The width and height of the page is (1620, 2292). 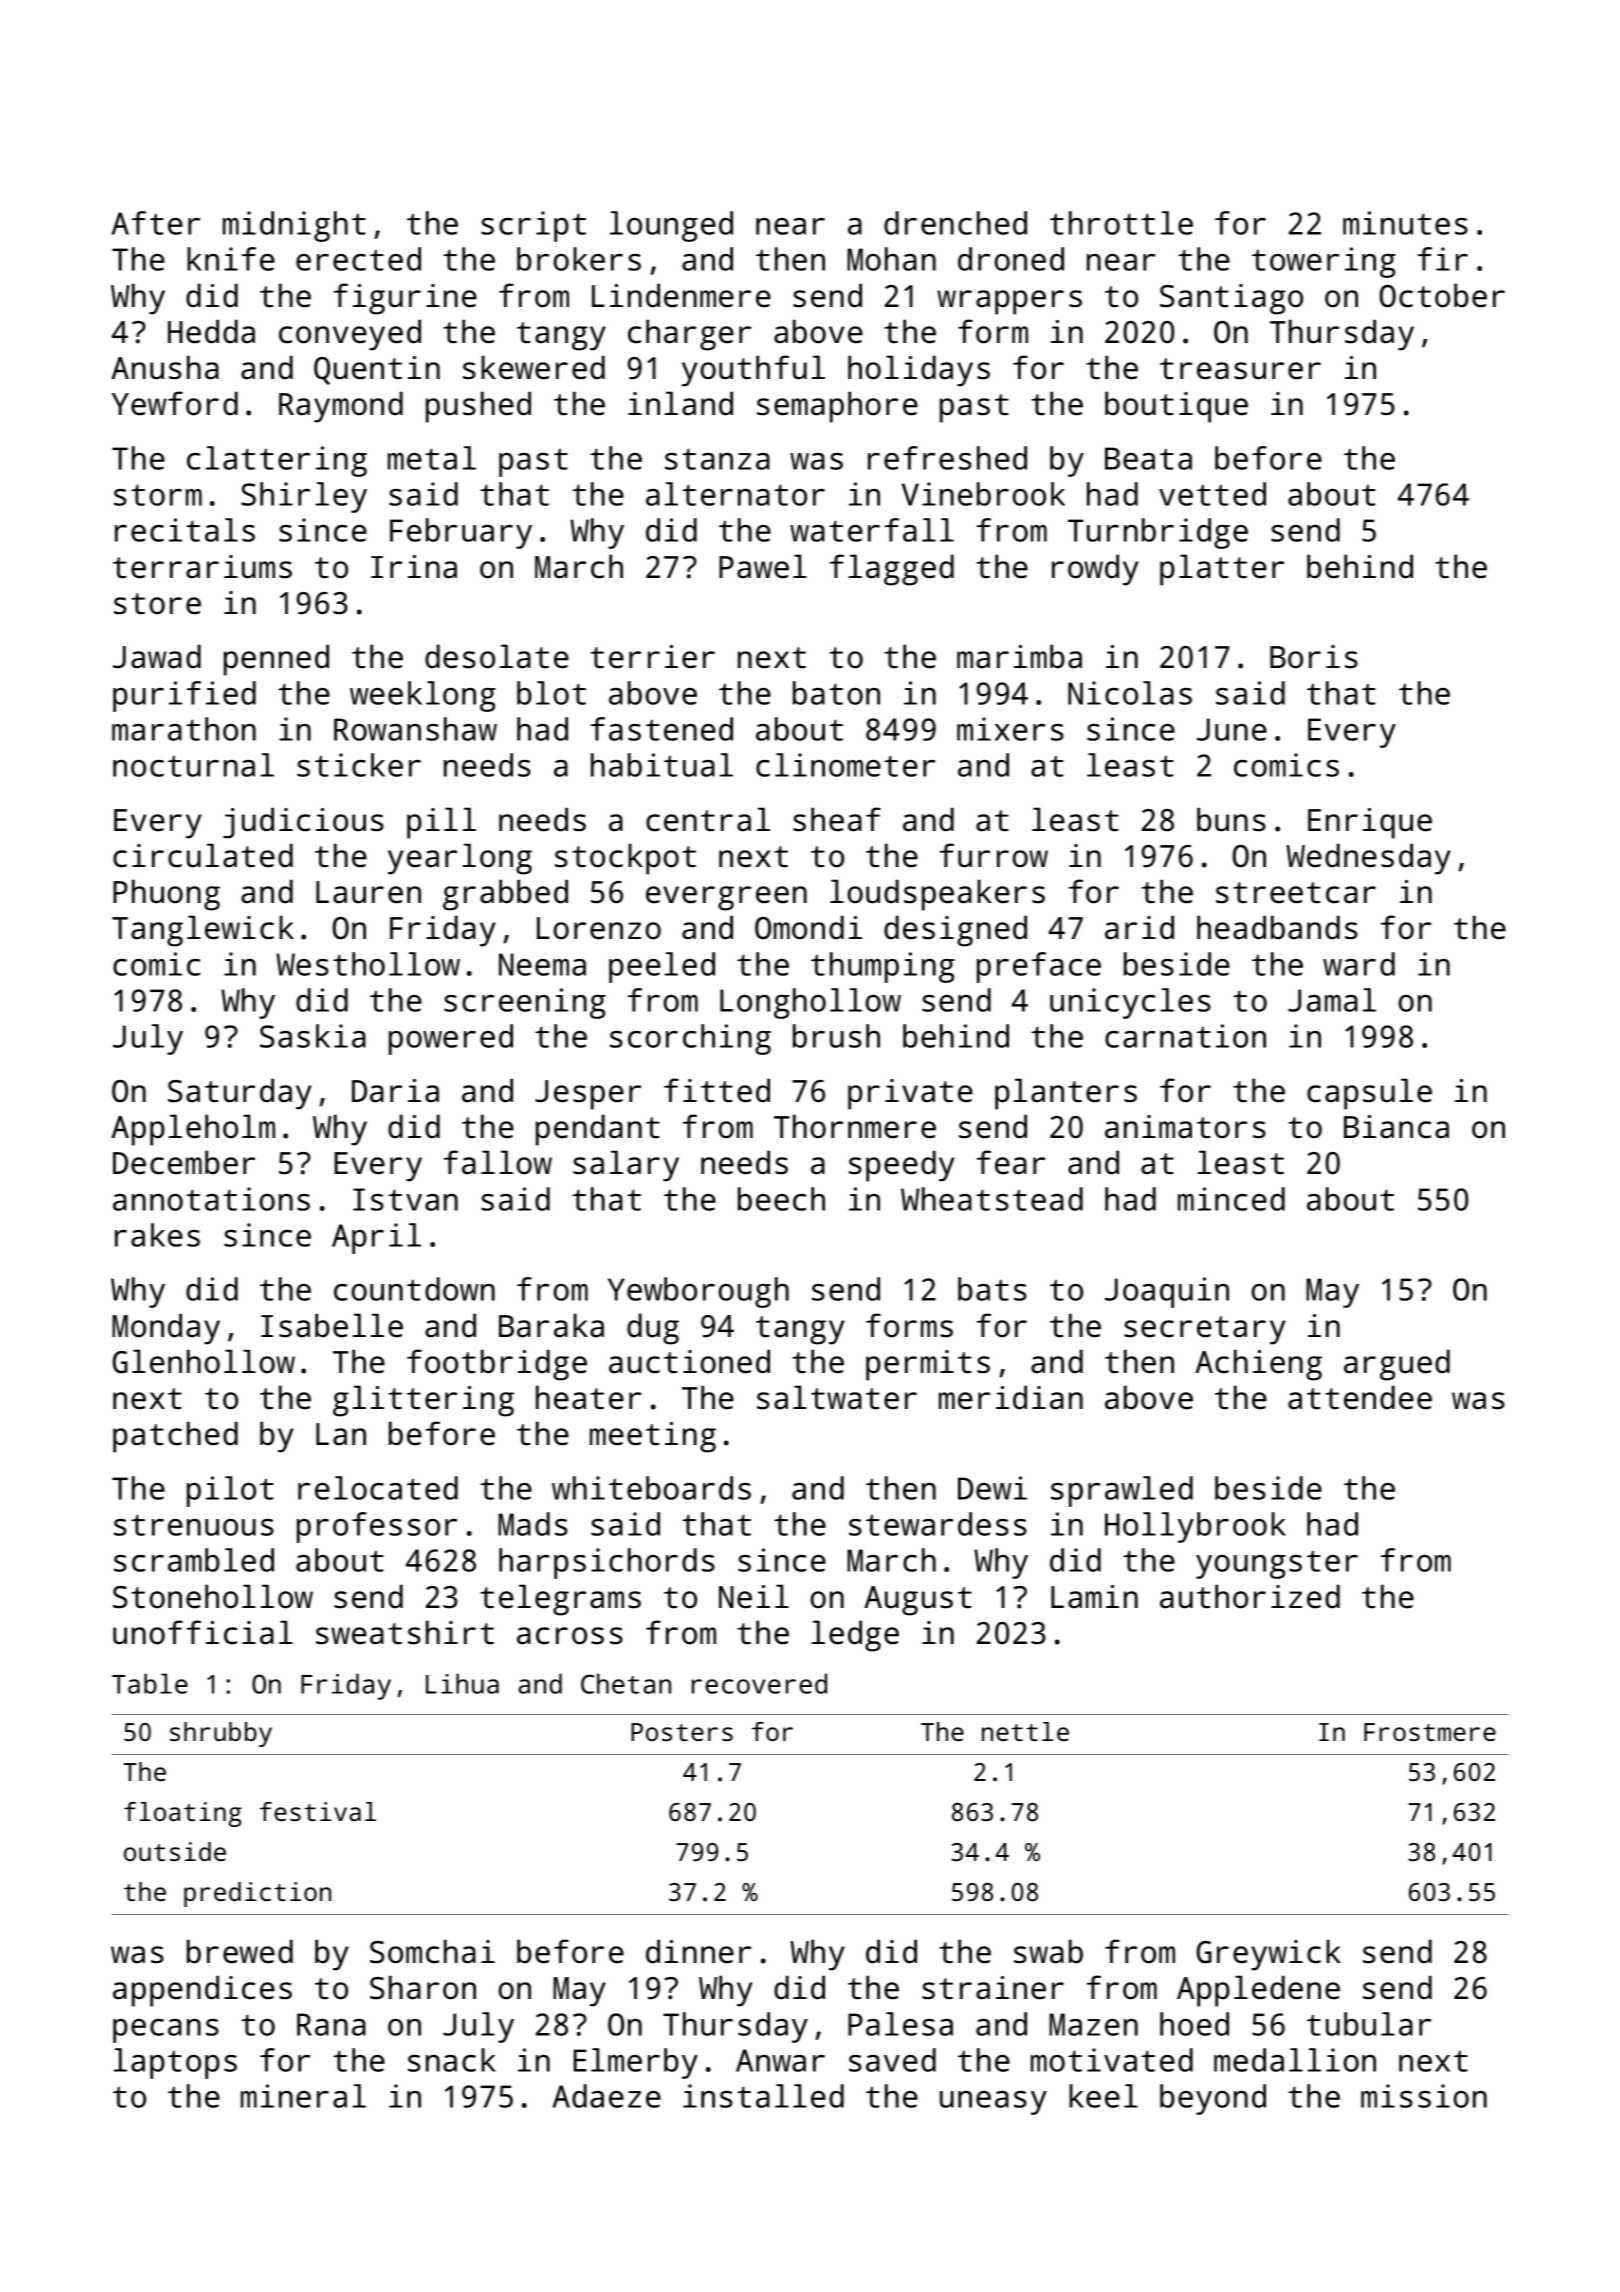 I want to click on designed, so click(x=955, y=931).
